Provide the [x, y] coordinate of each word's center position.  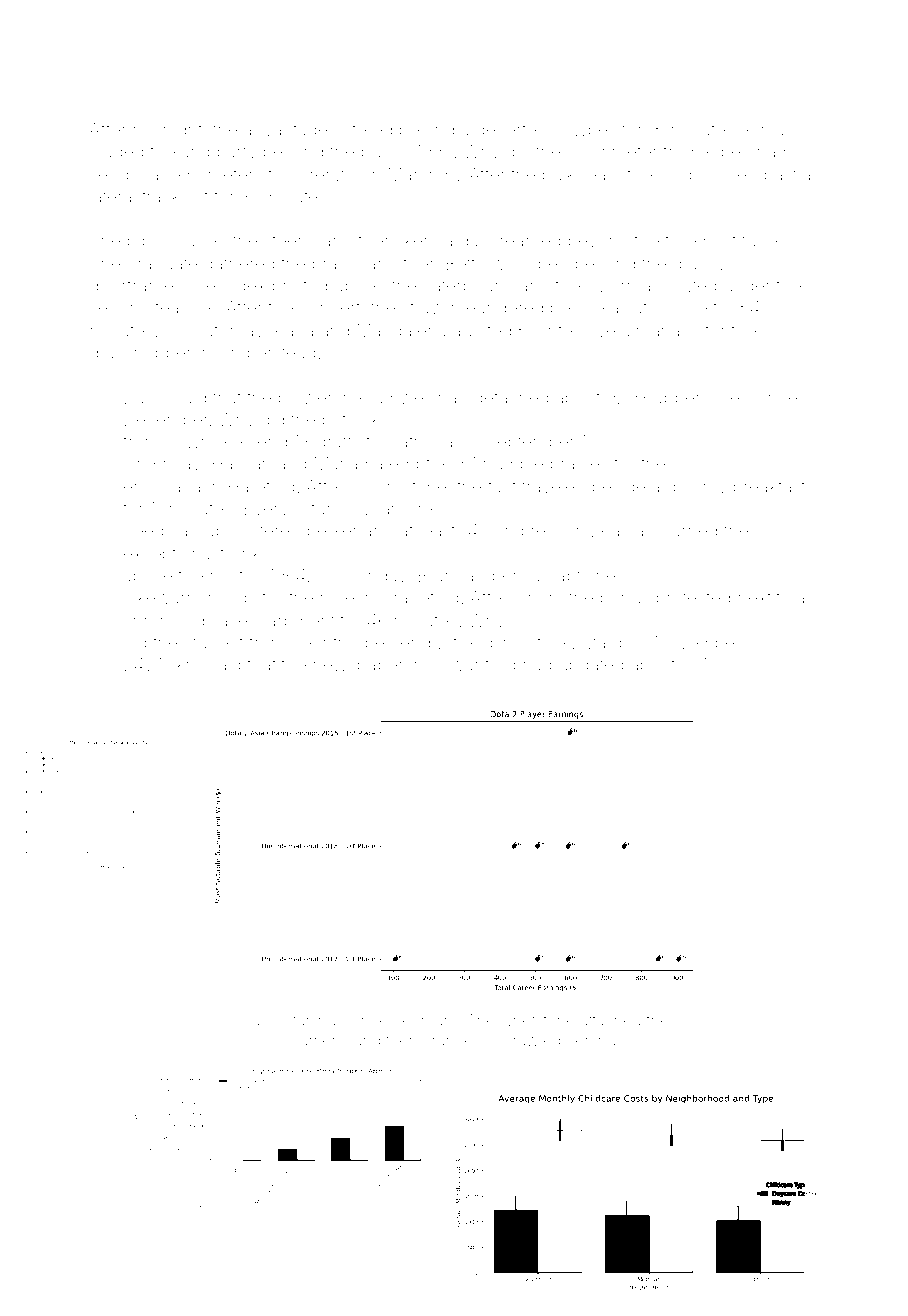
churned [684, 530]
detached [511, 397]
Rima [765, 129]
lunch [537, 599]
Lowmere [204, 441]
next [754, 598]
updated [592, 667]
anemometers [206, 175]
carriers [318, 1040]
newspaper [358, 668]
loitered [363, 129]
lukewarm [162, 597]
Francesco [461, 1040]
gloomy [696, 488]
